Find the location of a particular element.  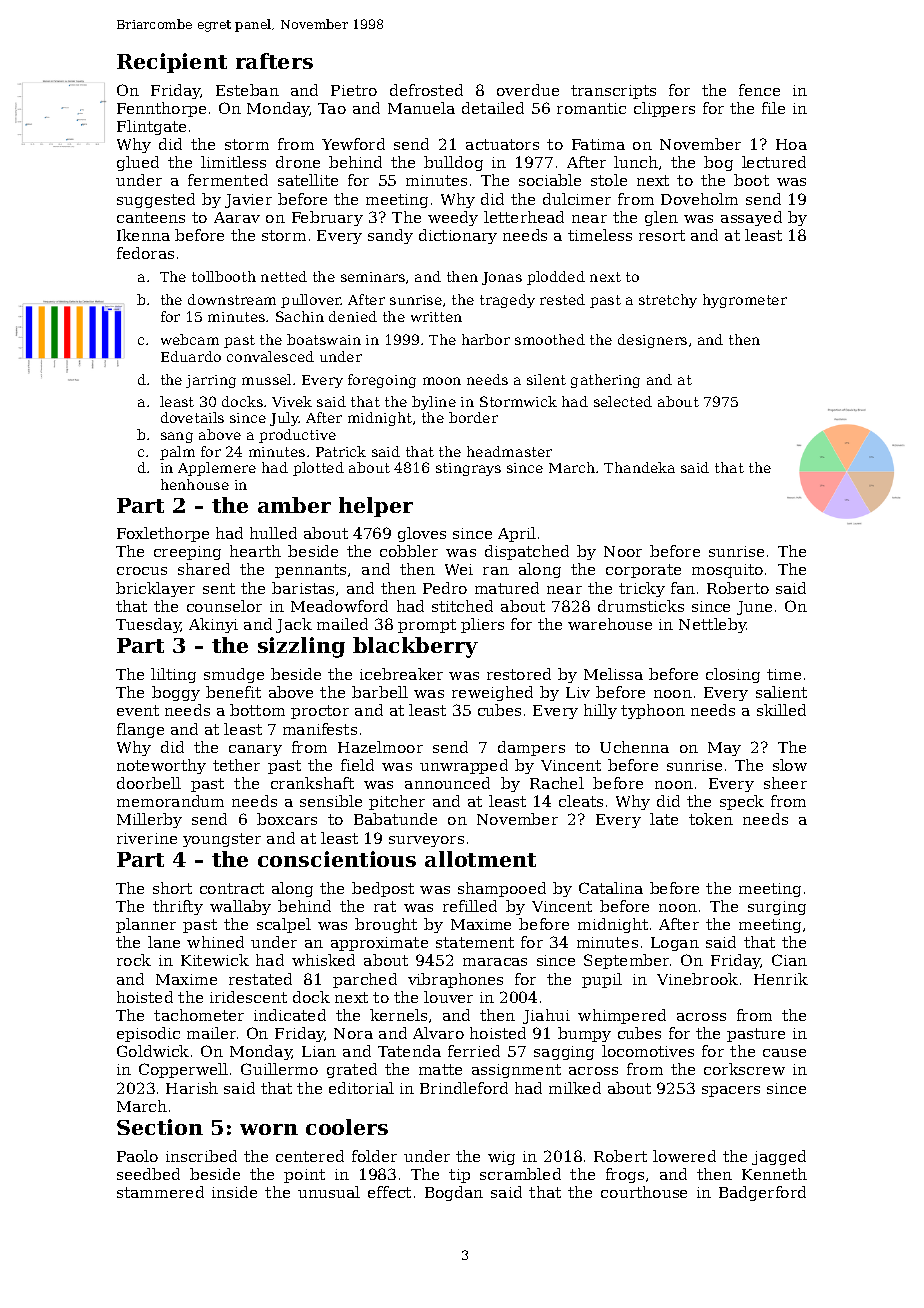

Patrick is located at coordinates (341, 451).
